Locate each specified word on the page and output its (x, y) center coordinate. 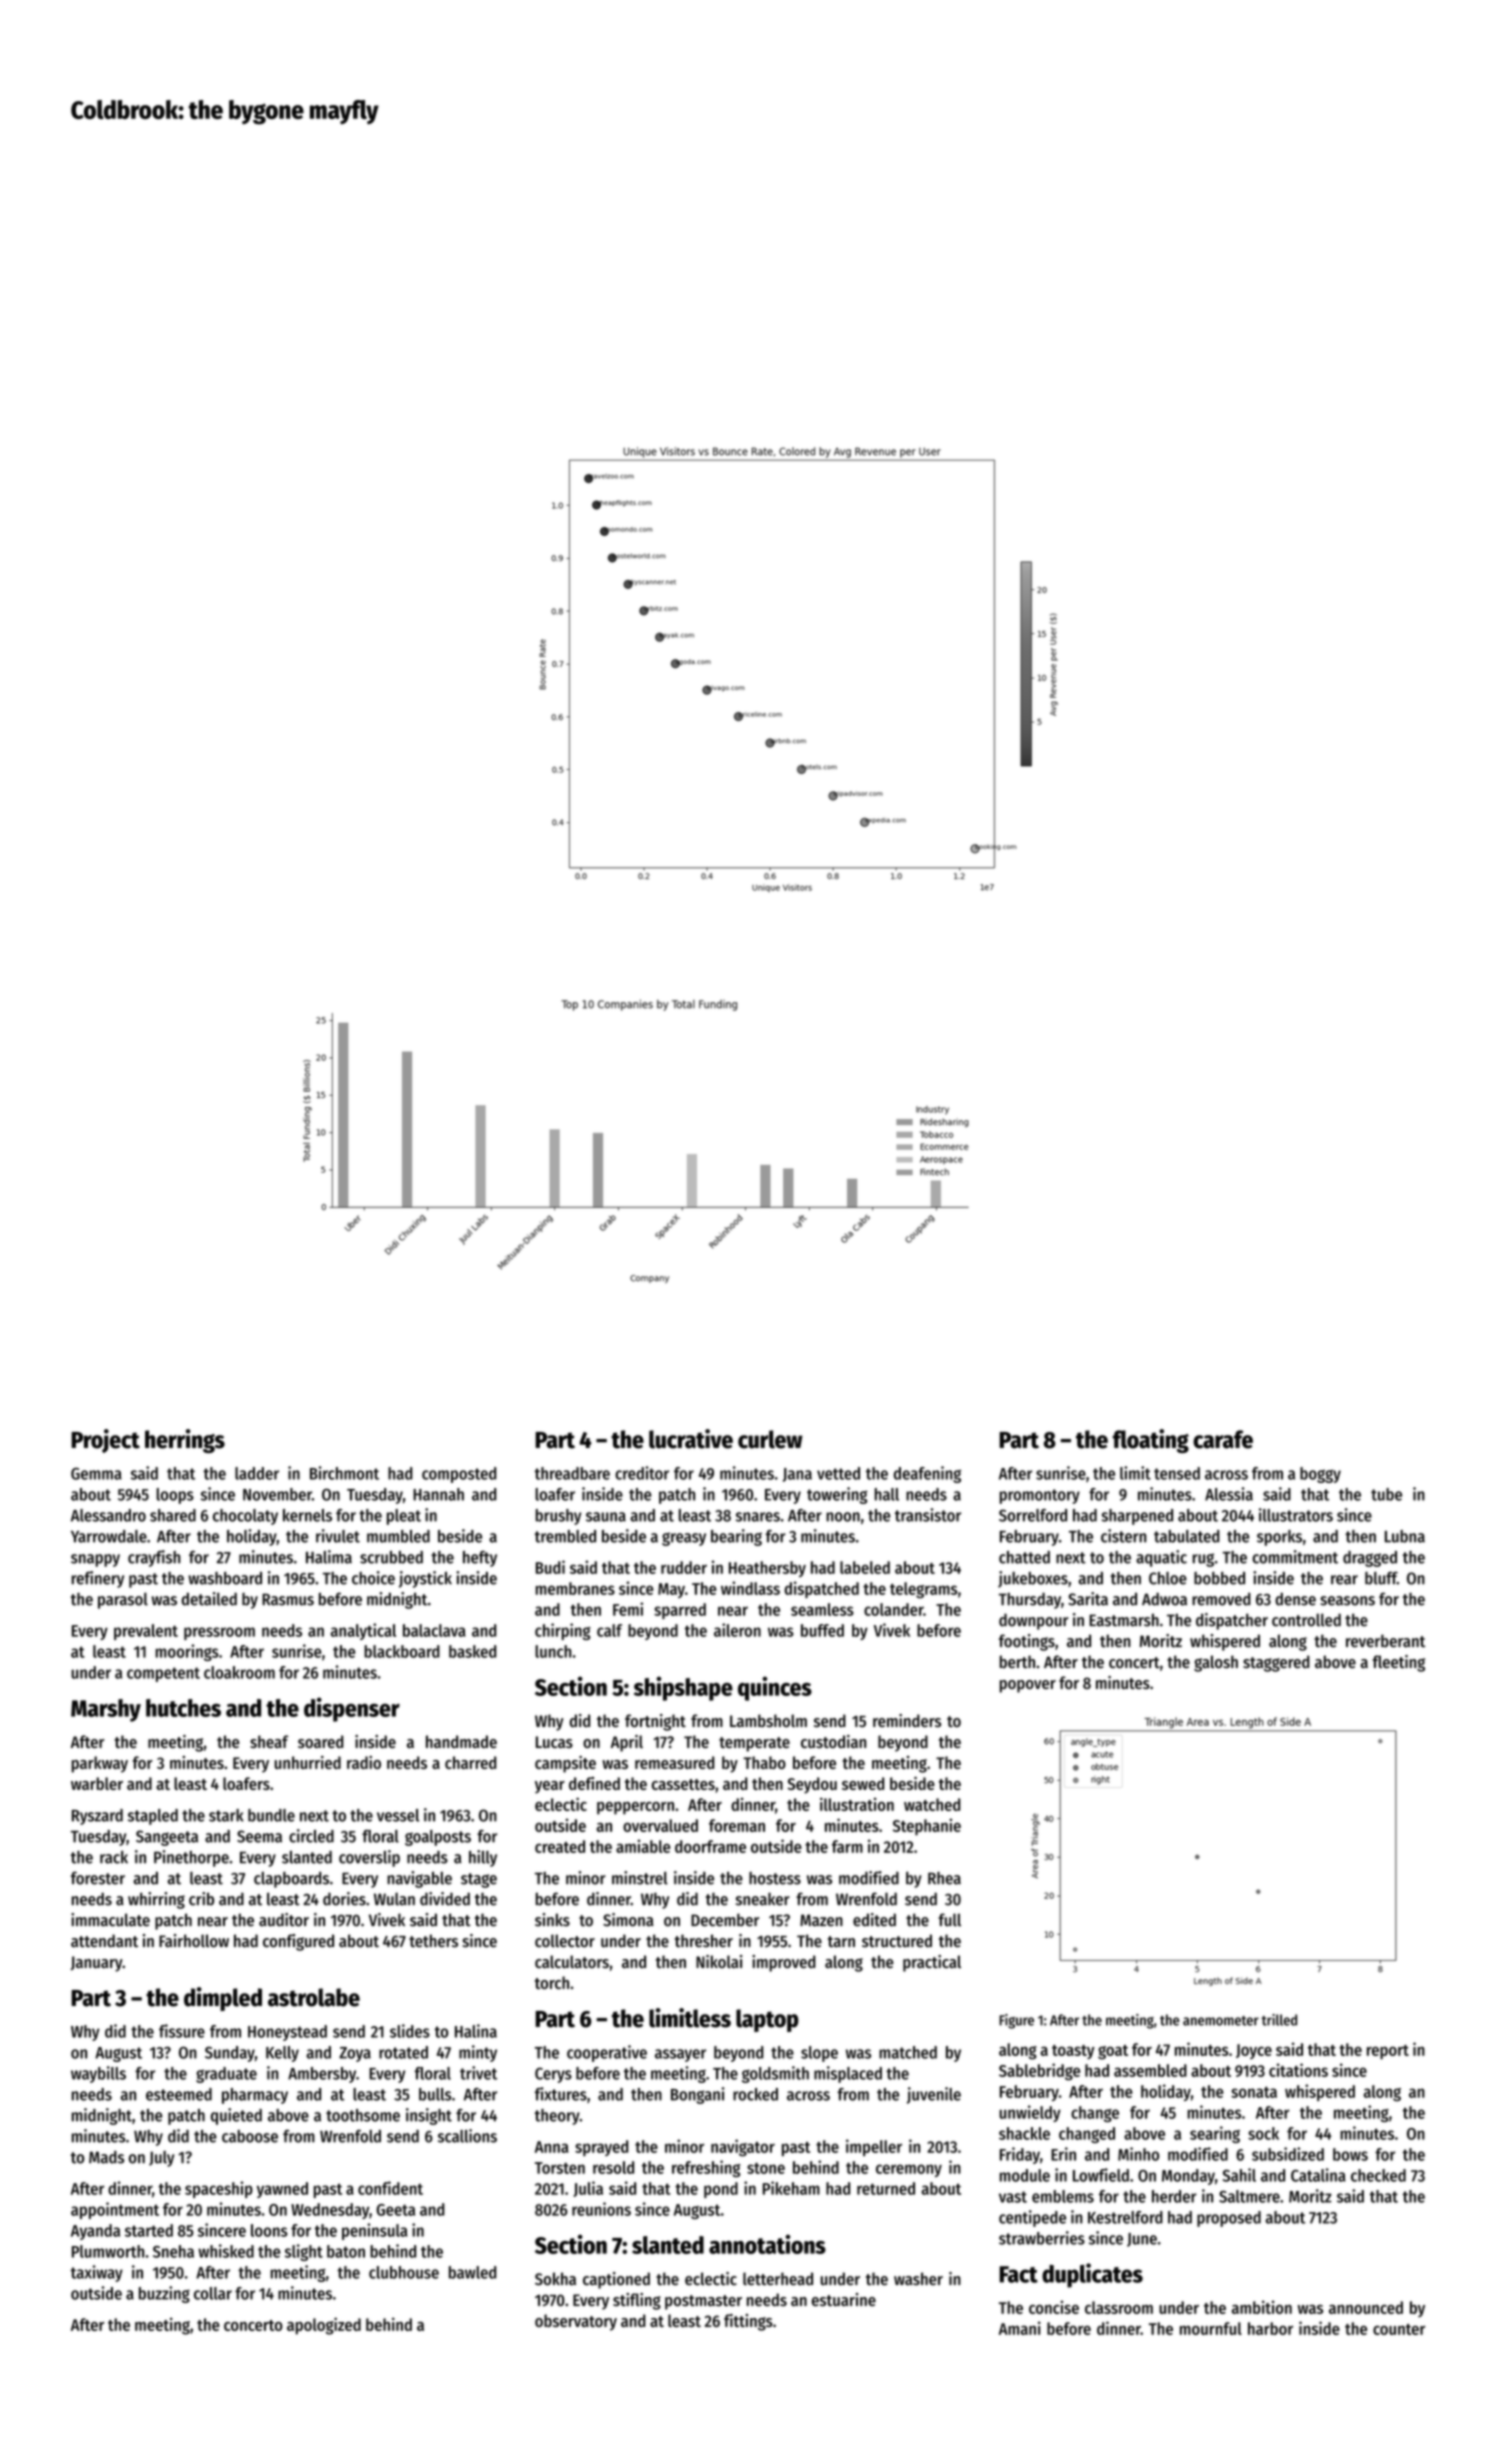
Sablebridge (1039, 2072)
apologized (324, 2326)
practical (932, 1963)
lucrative (691, 1439)
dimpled (223, 1999)
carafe (1223, 1439)
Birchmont (344, 1473)
